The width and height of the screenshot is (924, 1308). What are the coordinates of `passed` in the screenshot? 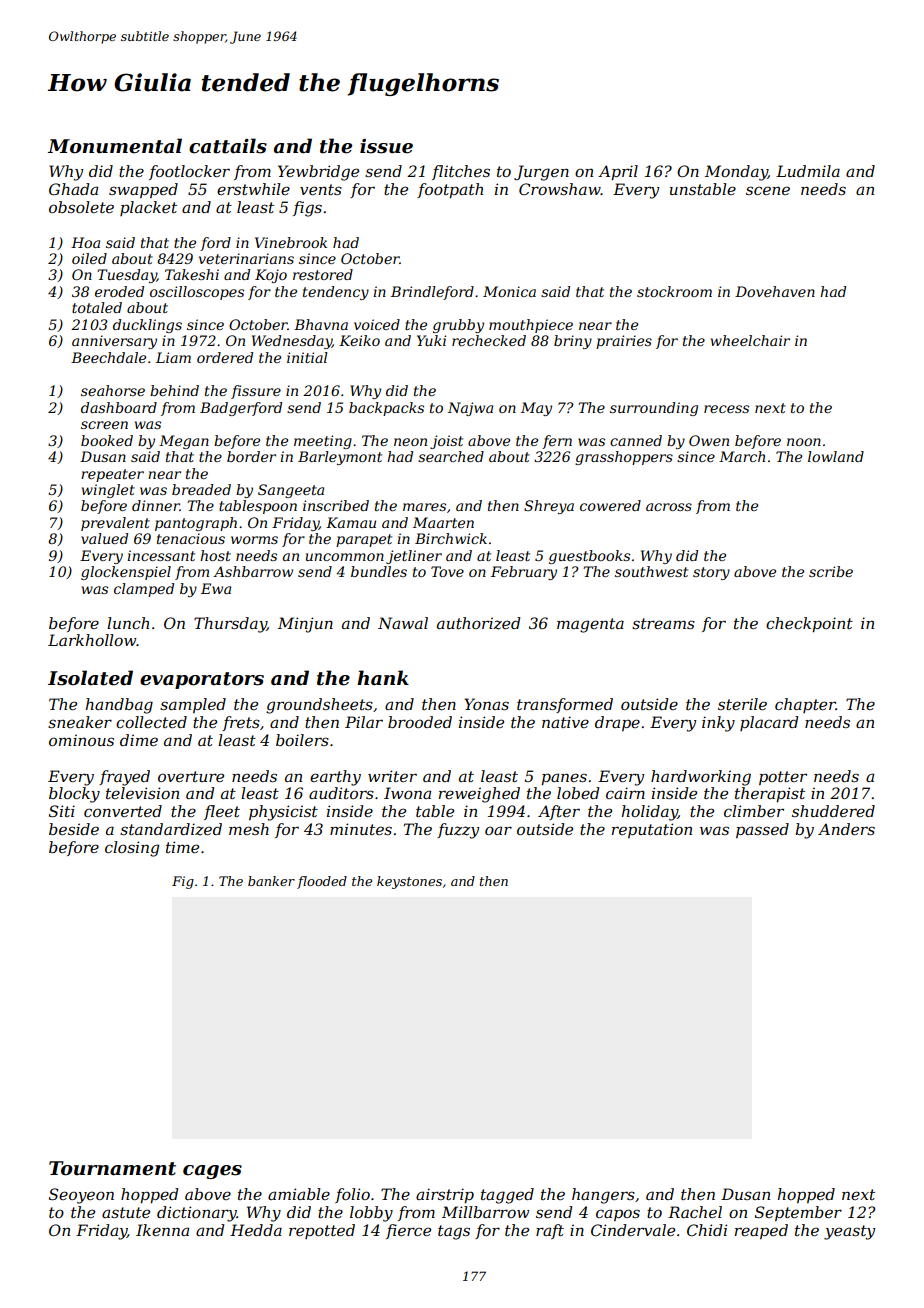 It's located at (762, 830).
